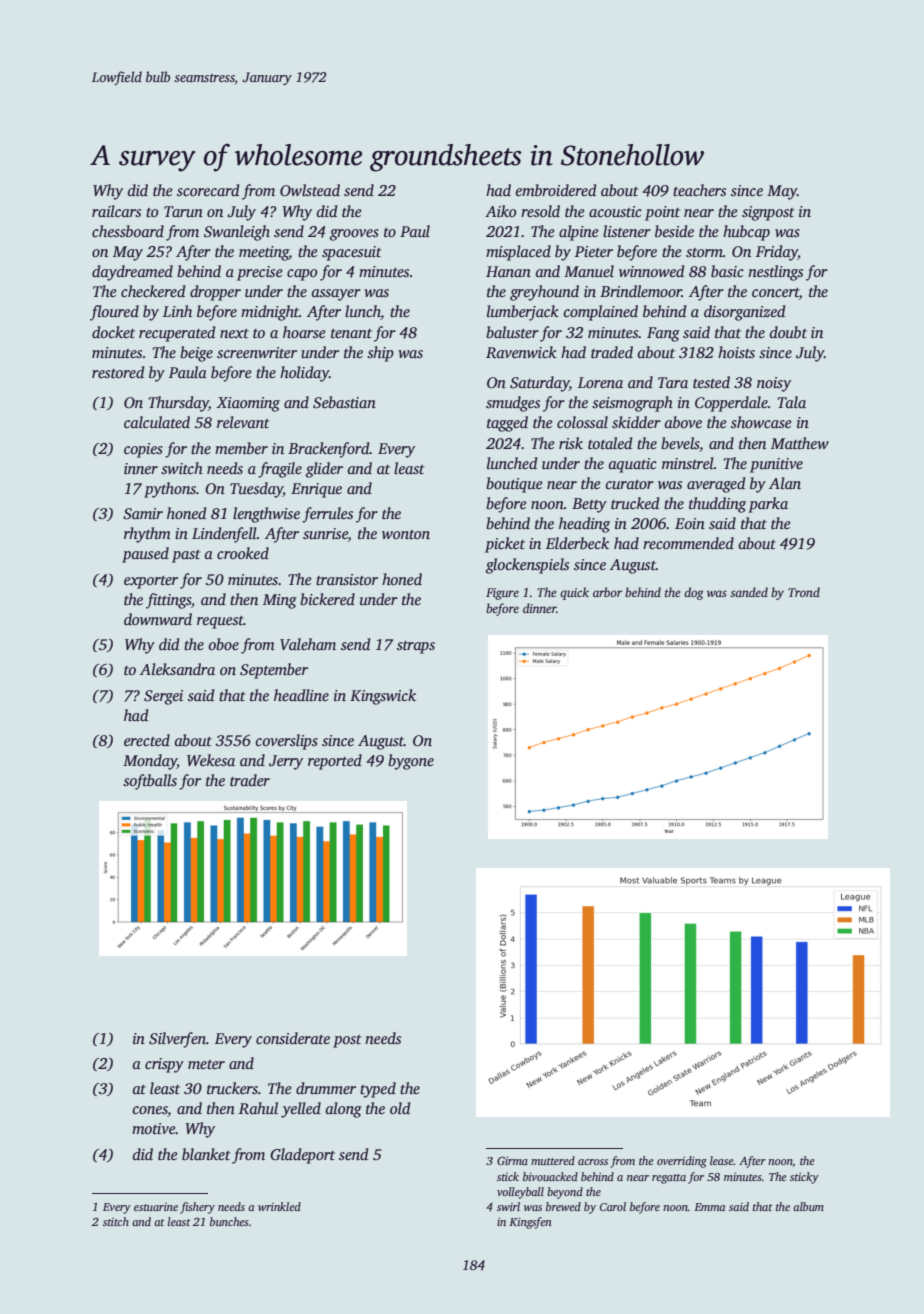 The height and width of the page is (1314, 924). What do you see at coordinates (177, 1040) in the page?
I see `Silverfen` at bounding box center [177, 1040].
